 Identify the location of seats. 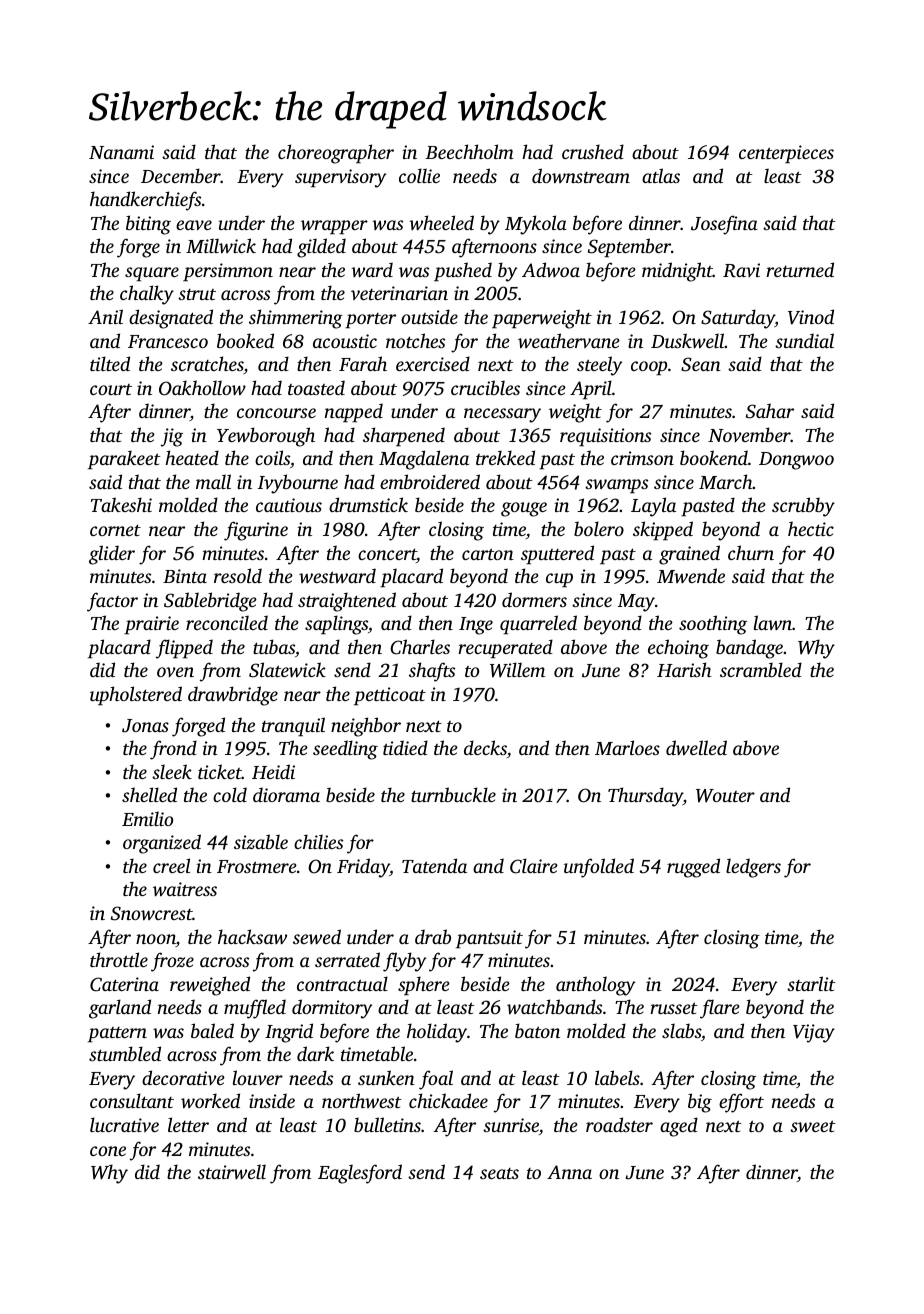
(499, 1173).
